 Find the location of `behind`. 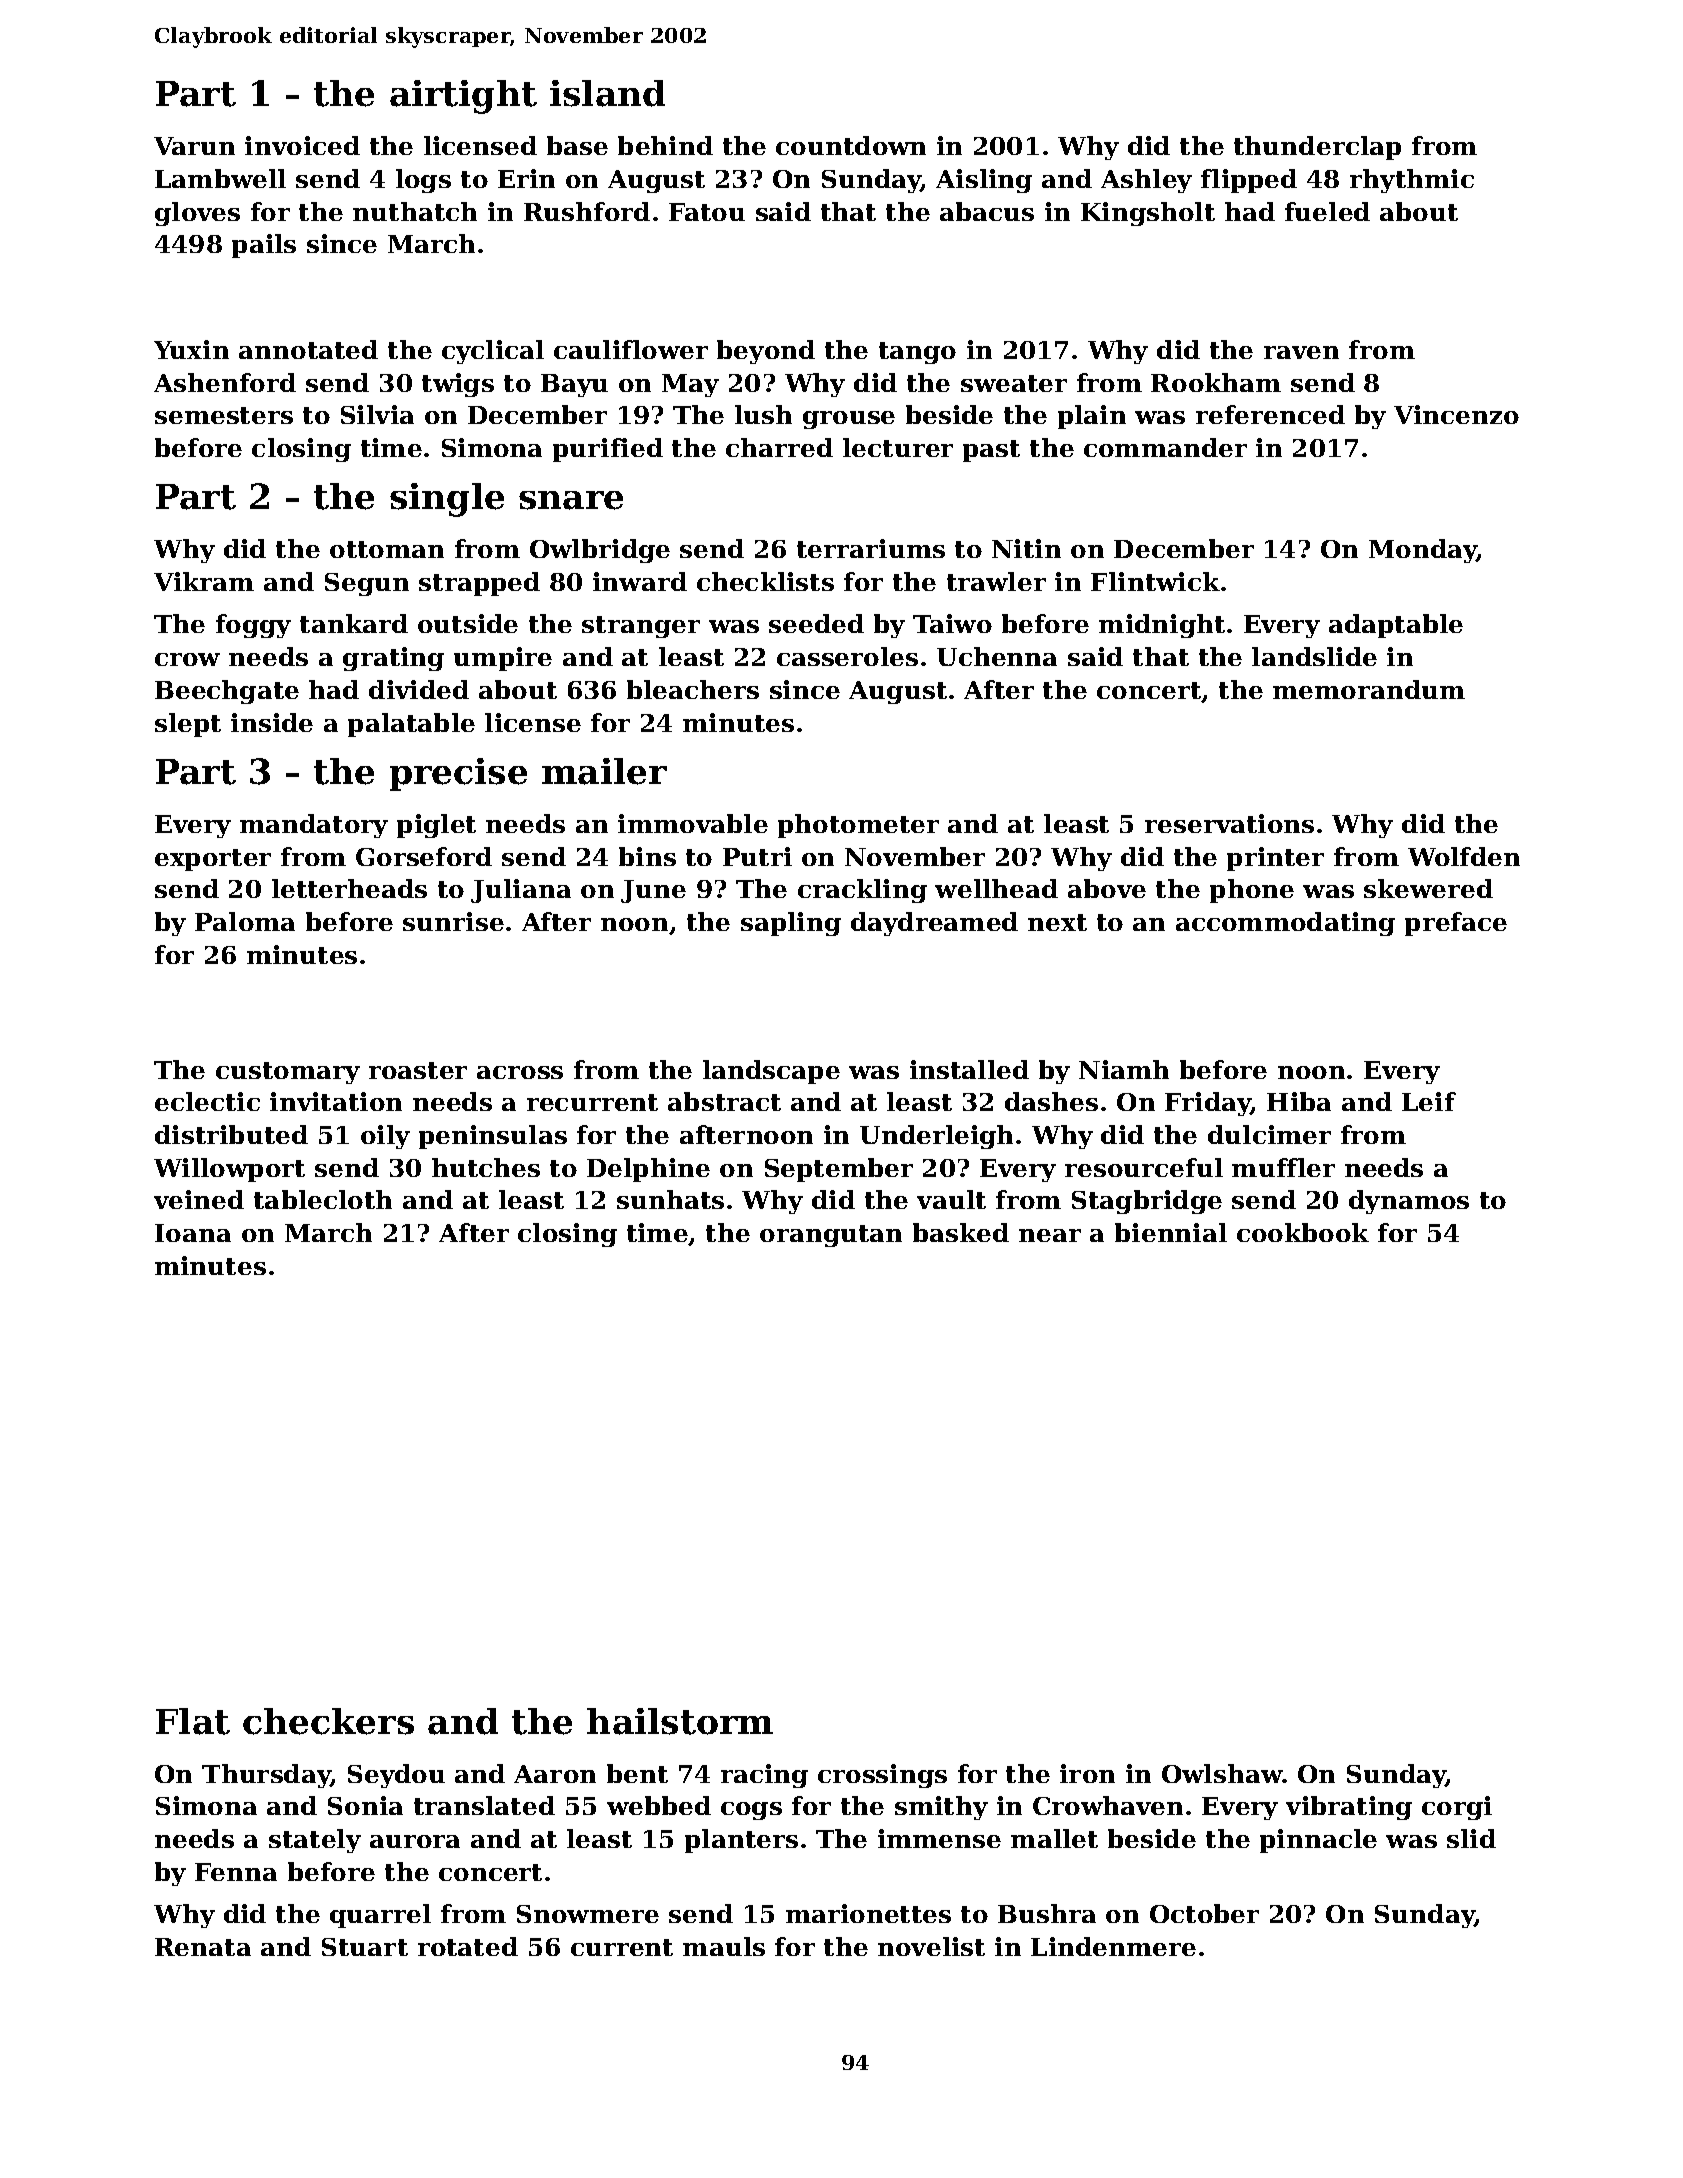

behind is located at coordinates (665, 145).
